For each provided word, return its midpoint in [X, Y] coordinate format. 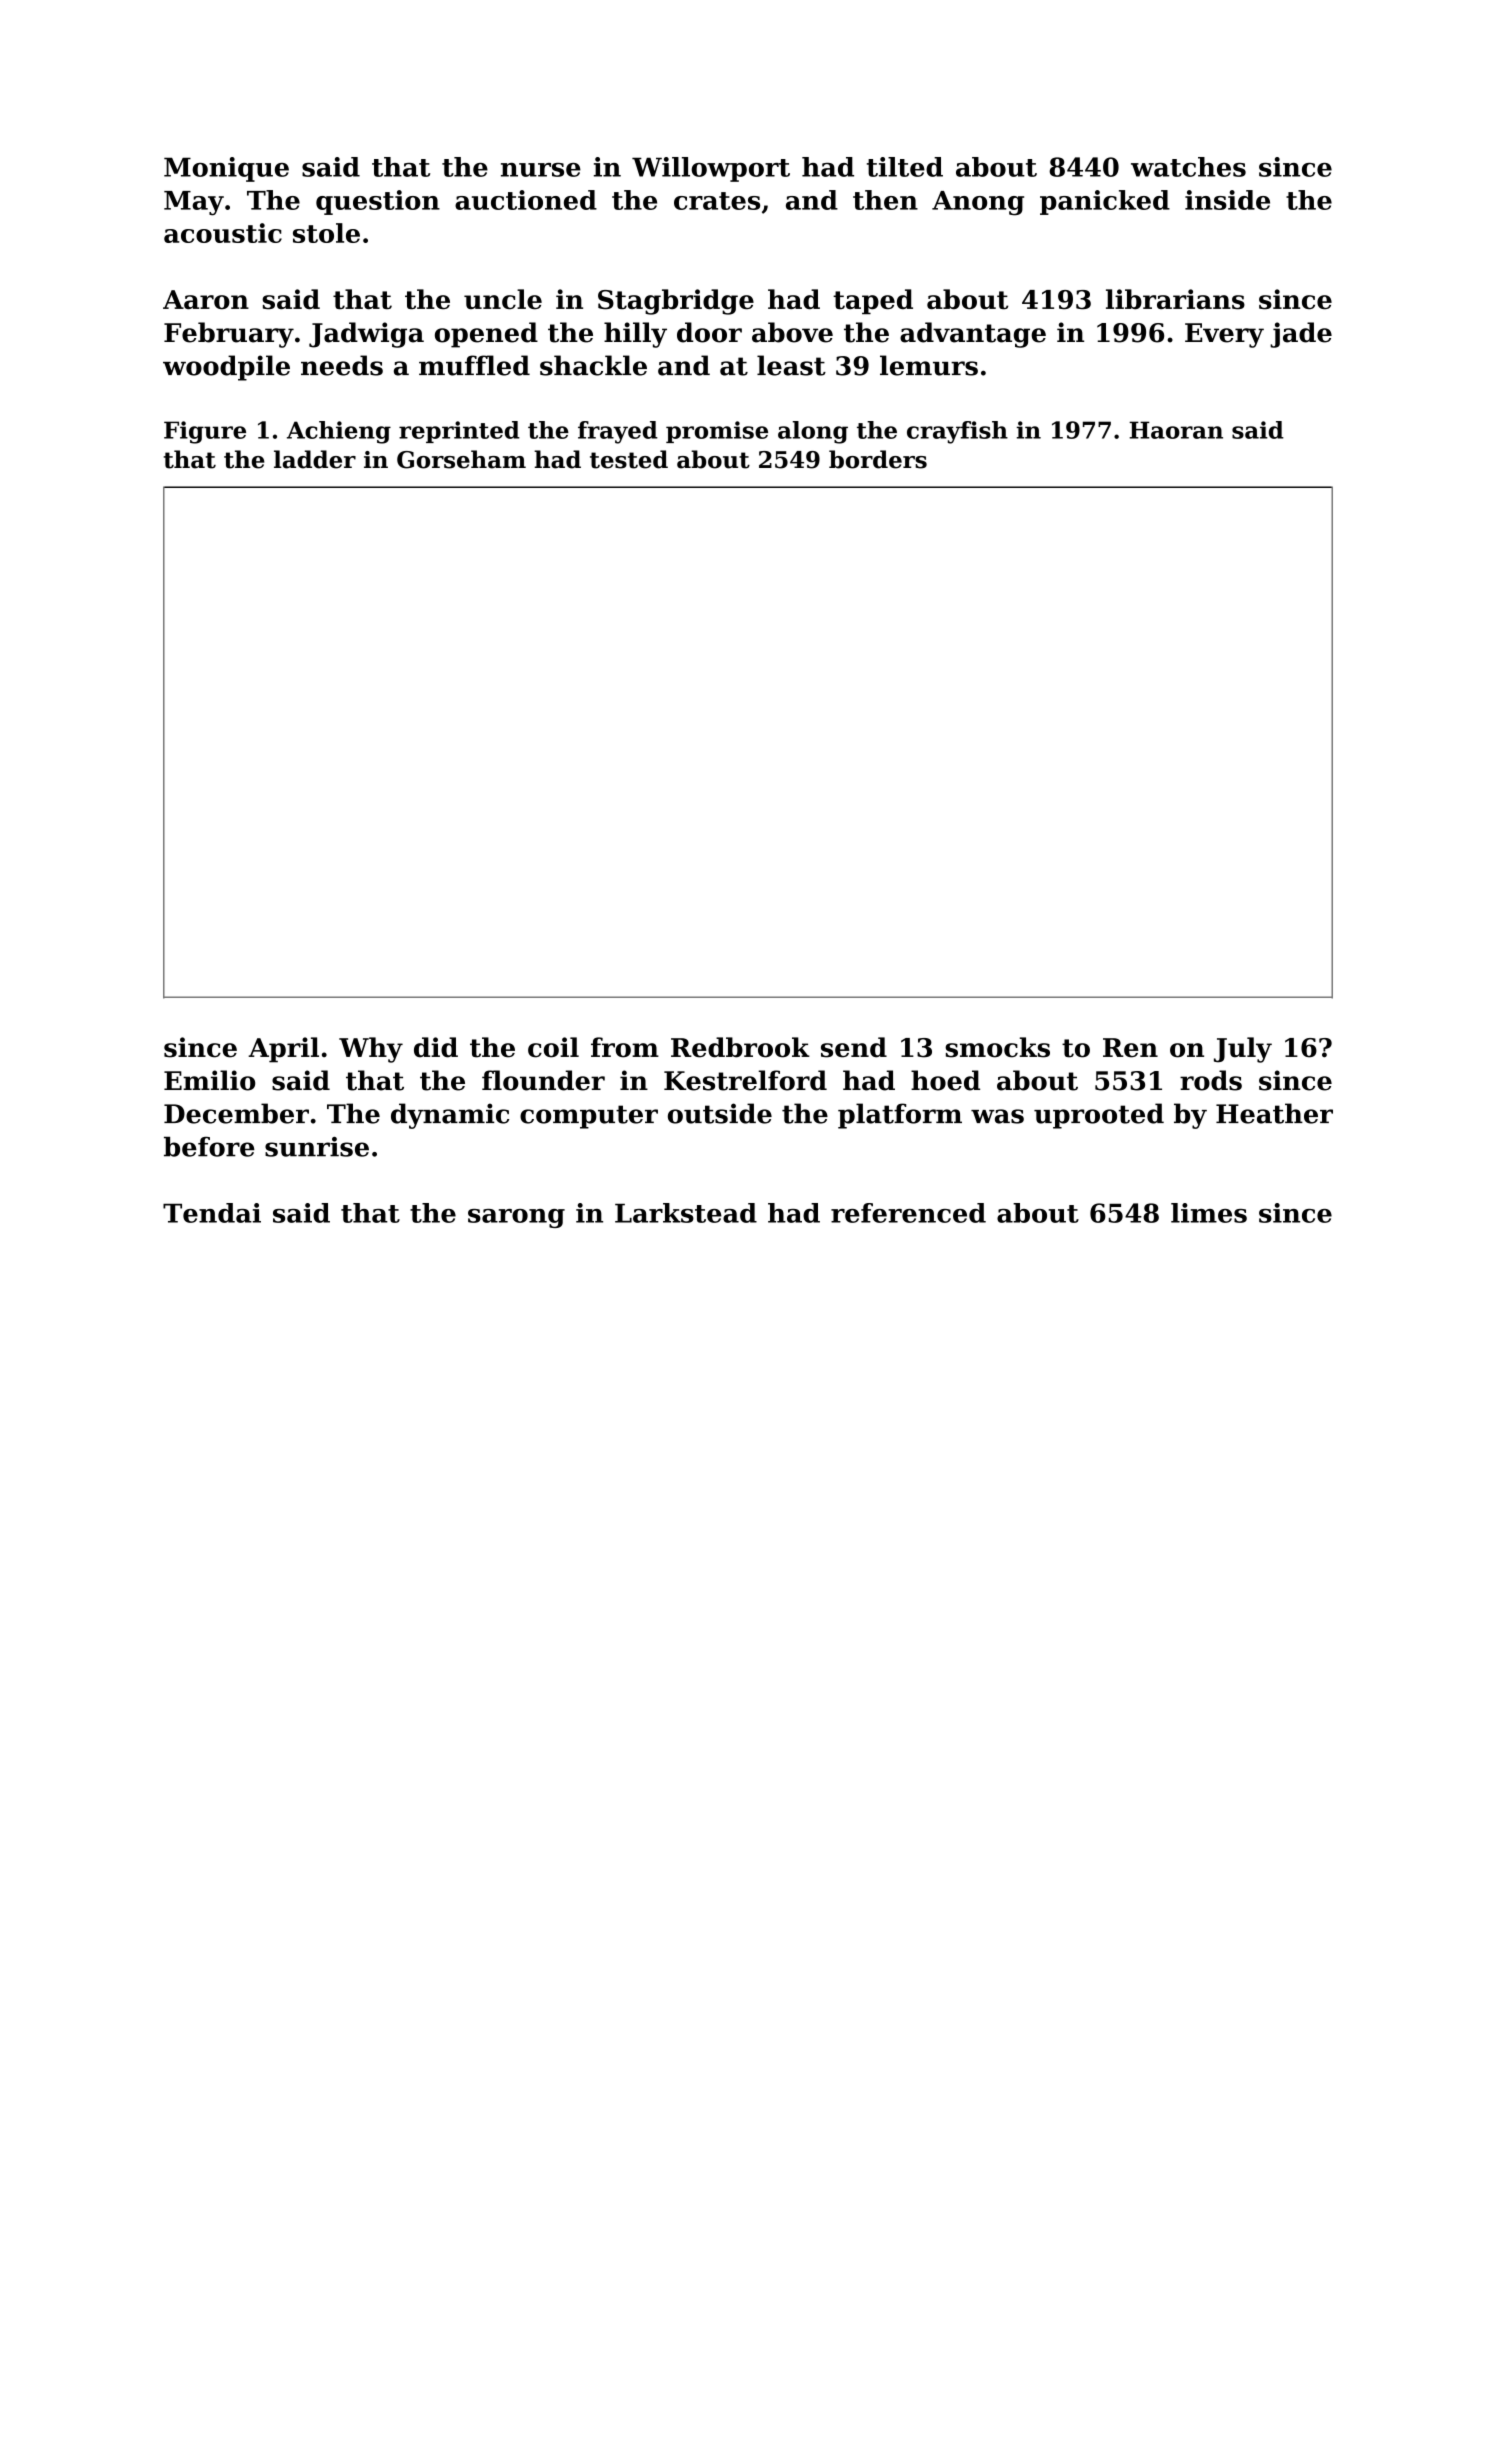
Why [371, 1050]
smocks [997, 1047]
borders [878, 459]
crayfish [957, 432]
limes [1209, 1213]
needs [342, 365]
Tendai [212, 1213]
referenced [908, 1213]
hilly [635, 335]
